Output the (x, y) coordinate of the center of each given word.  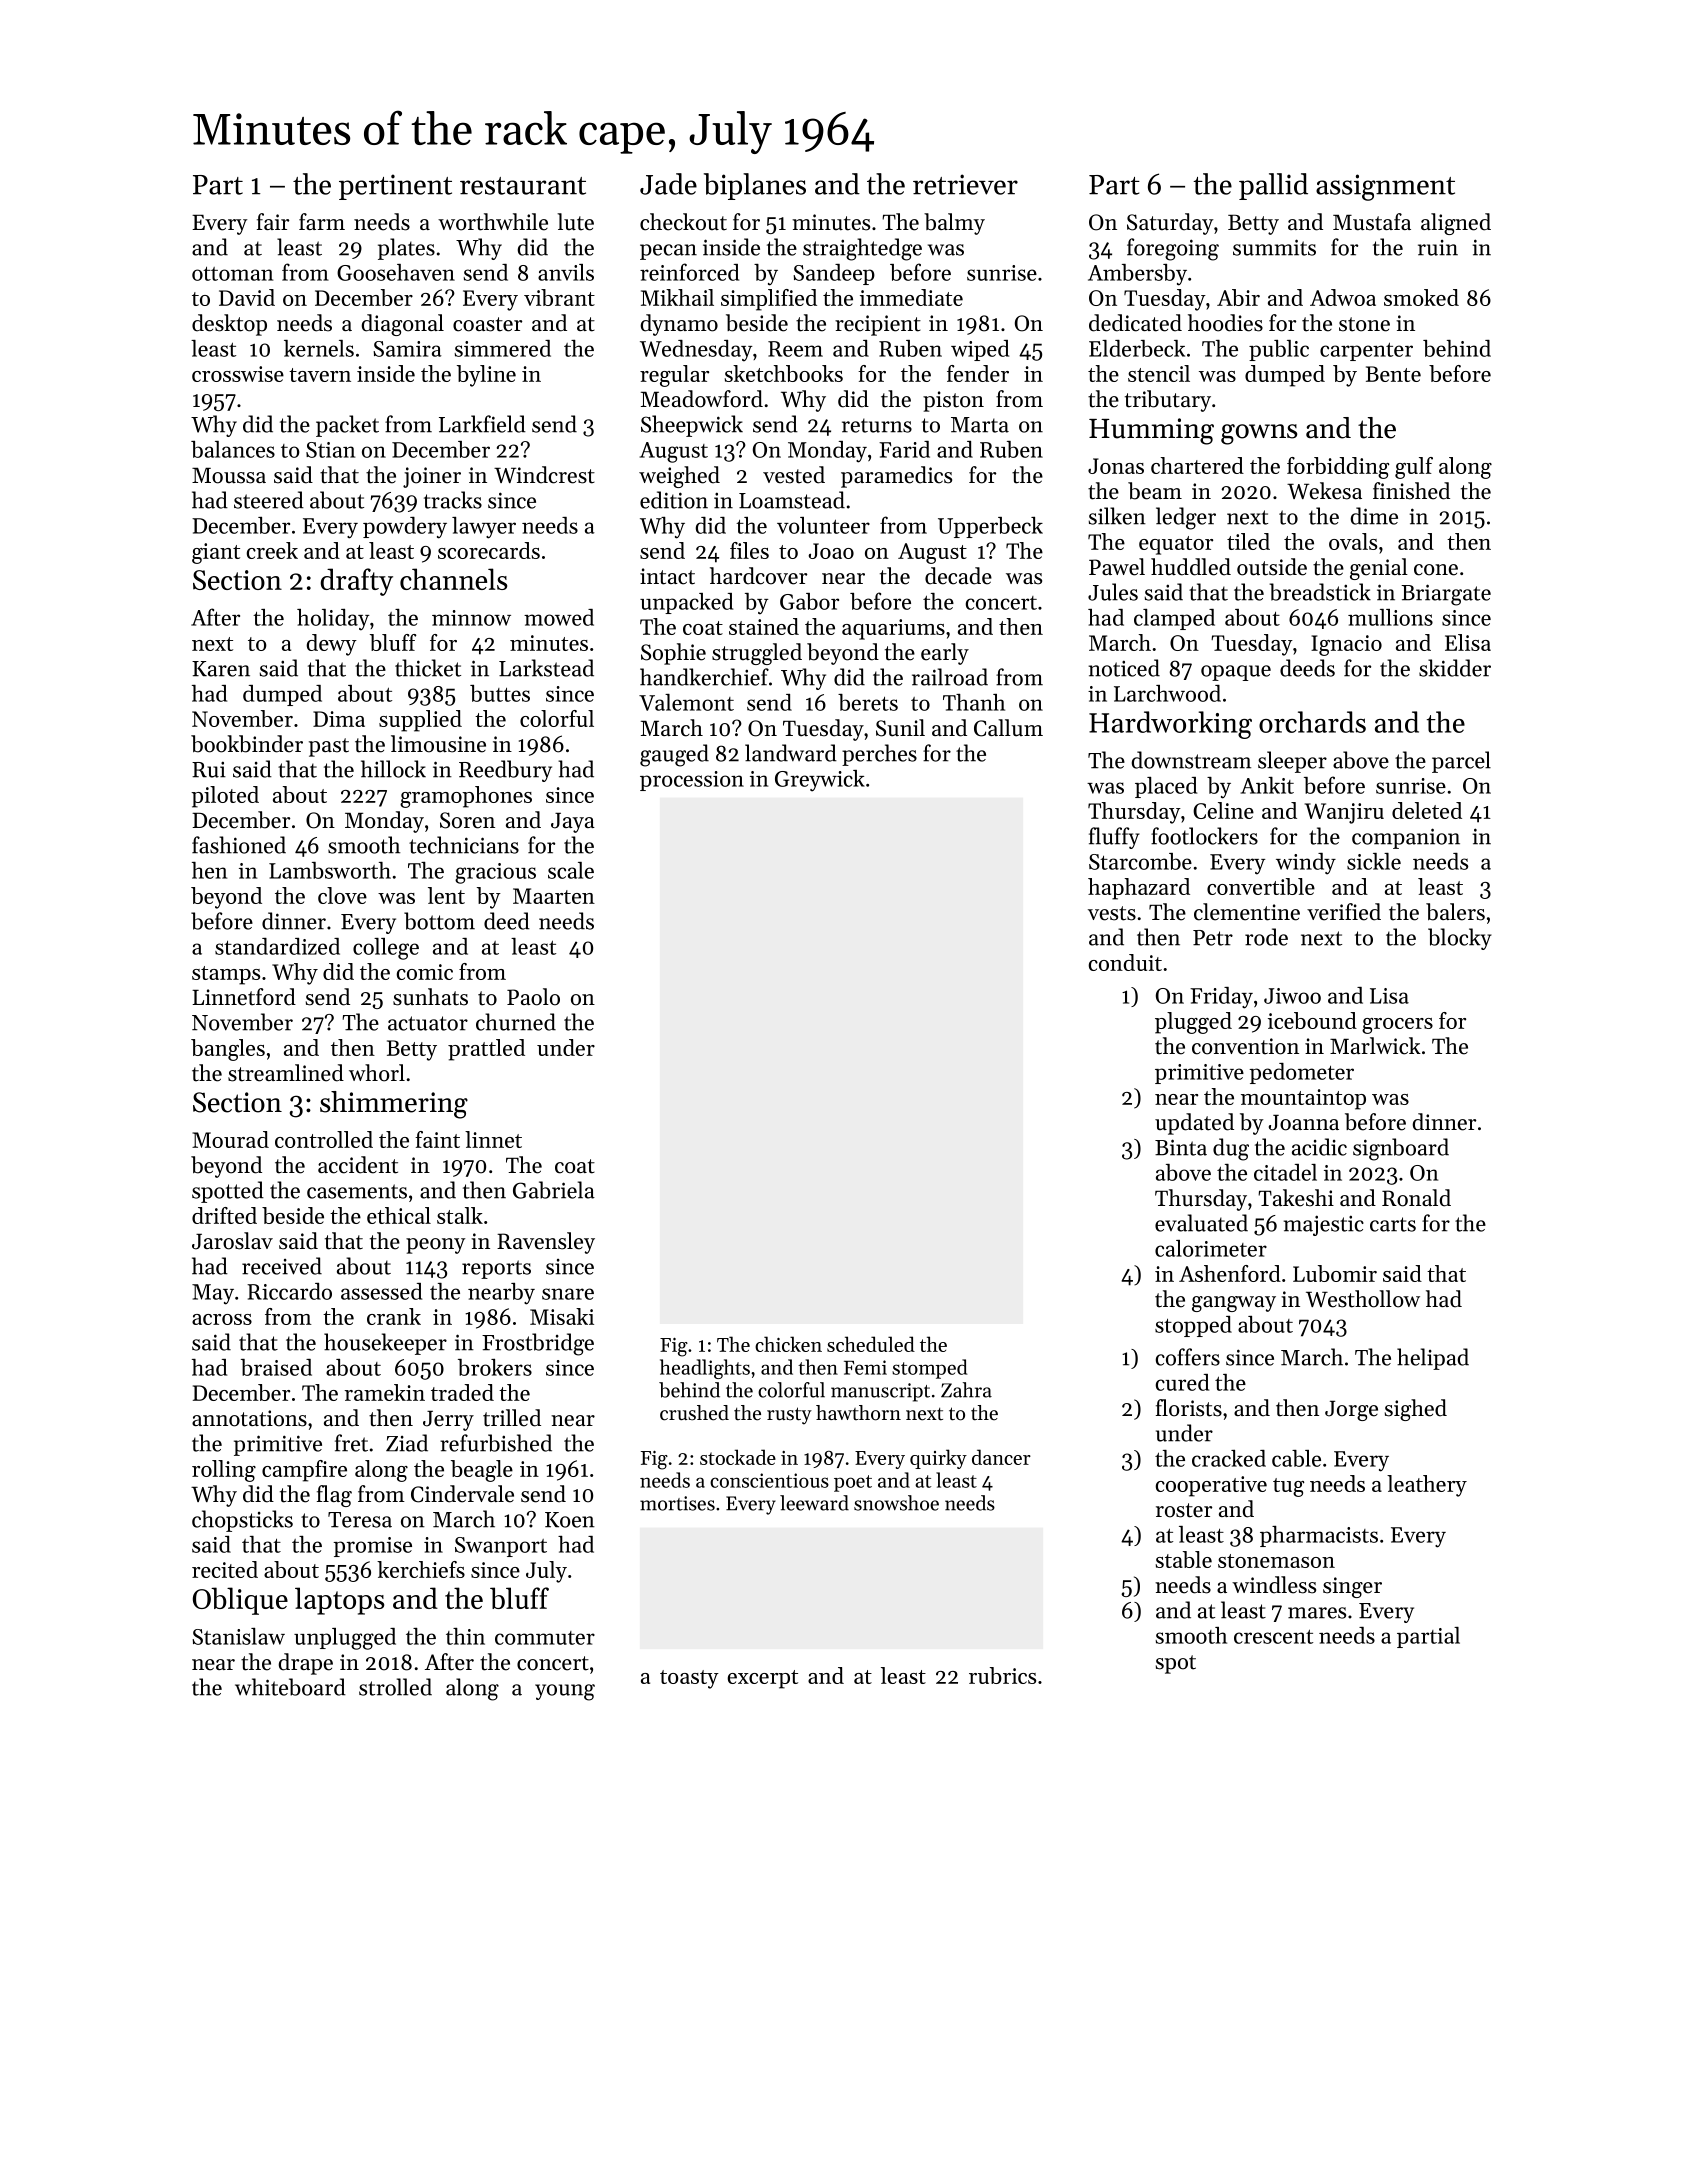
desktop (229, 325)
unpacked (686, 603)
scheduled (871, 1344)
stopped (1193, 1326)
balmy (954, 224)
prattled (486, 1050)
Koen (570, 1520)
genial (1379, 569)
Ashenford (1230, 1273)
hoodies (1225, 323)
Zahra (966, 1390)
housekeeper (385, 1344)
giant (216, 553)
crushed (694, 1413)
